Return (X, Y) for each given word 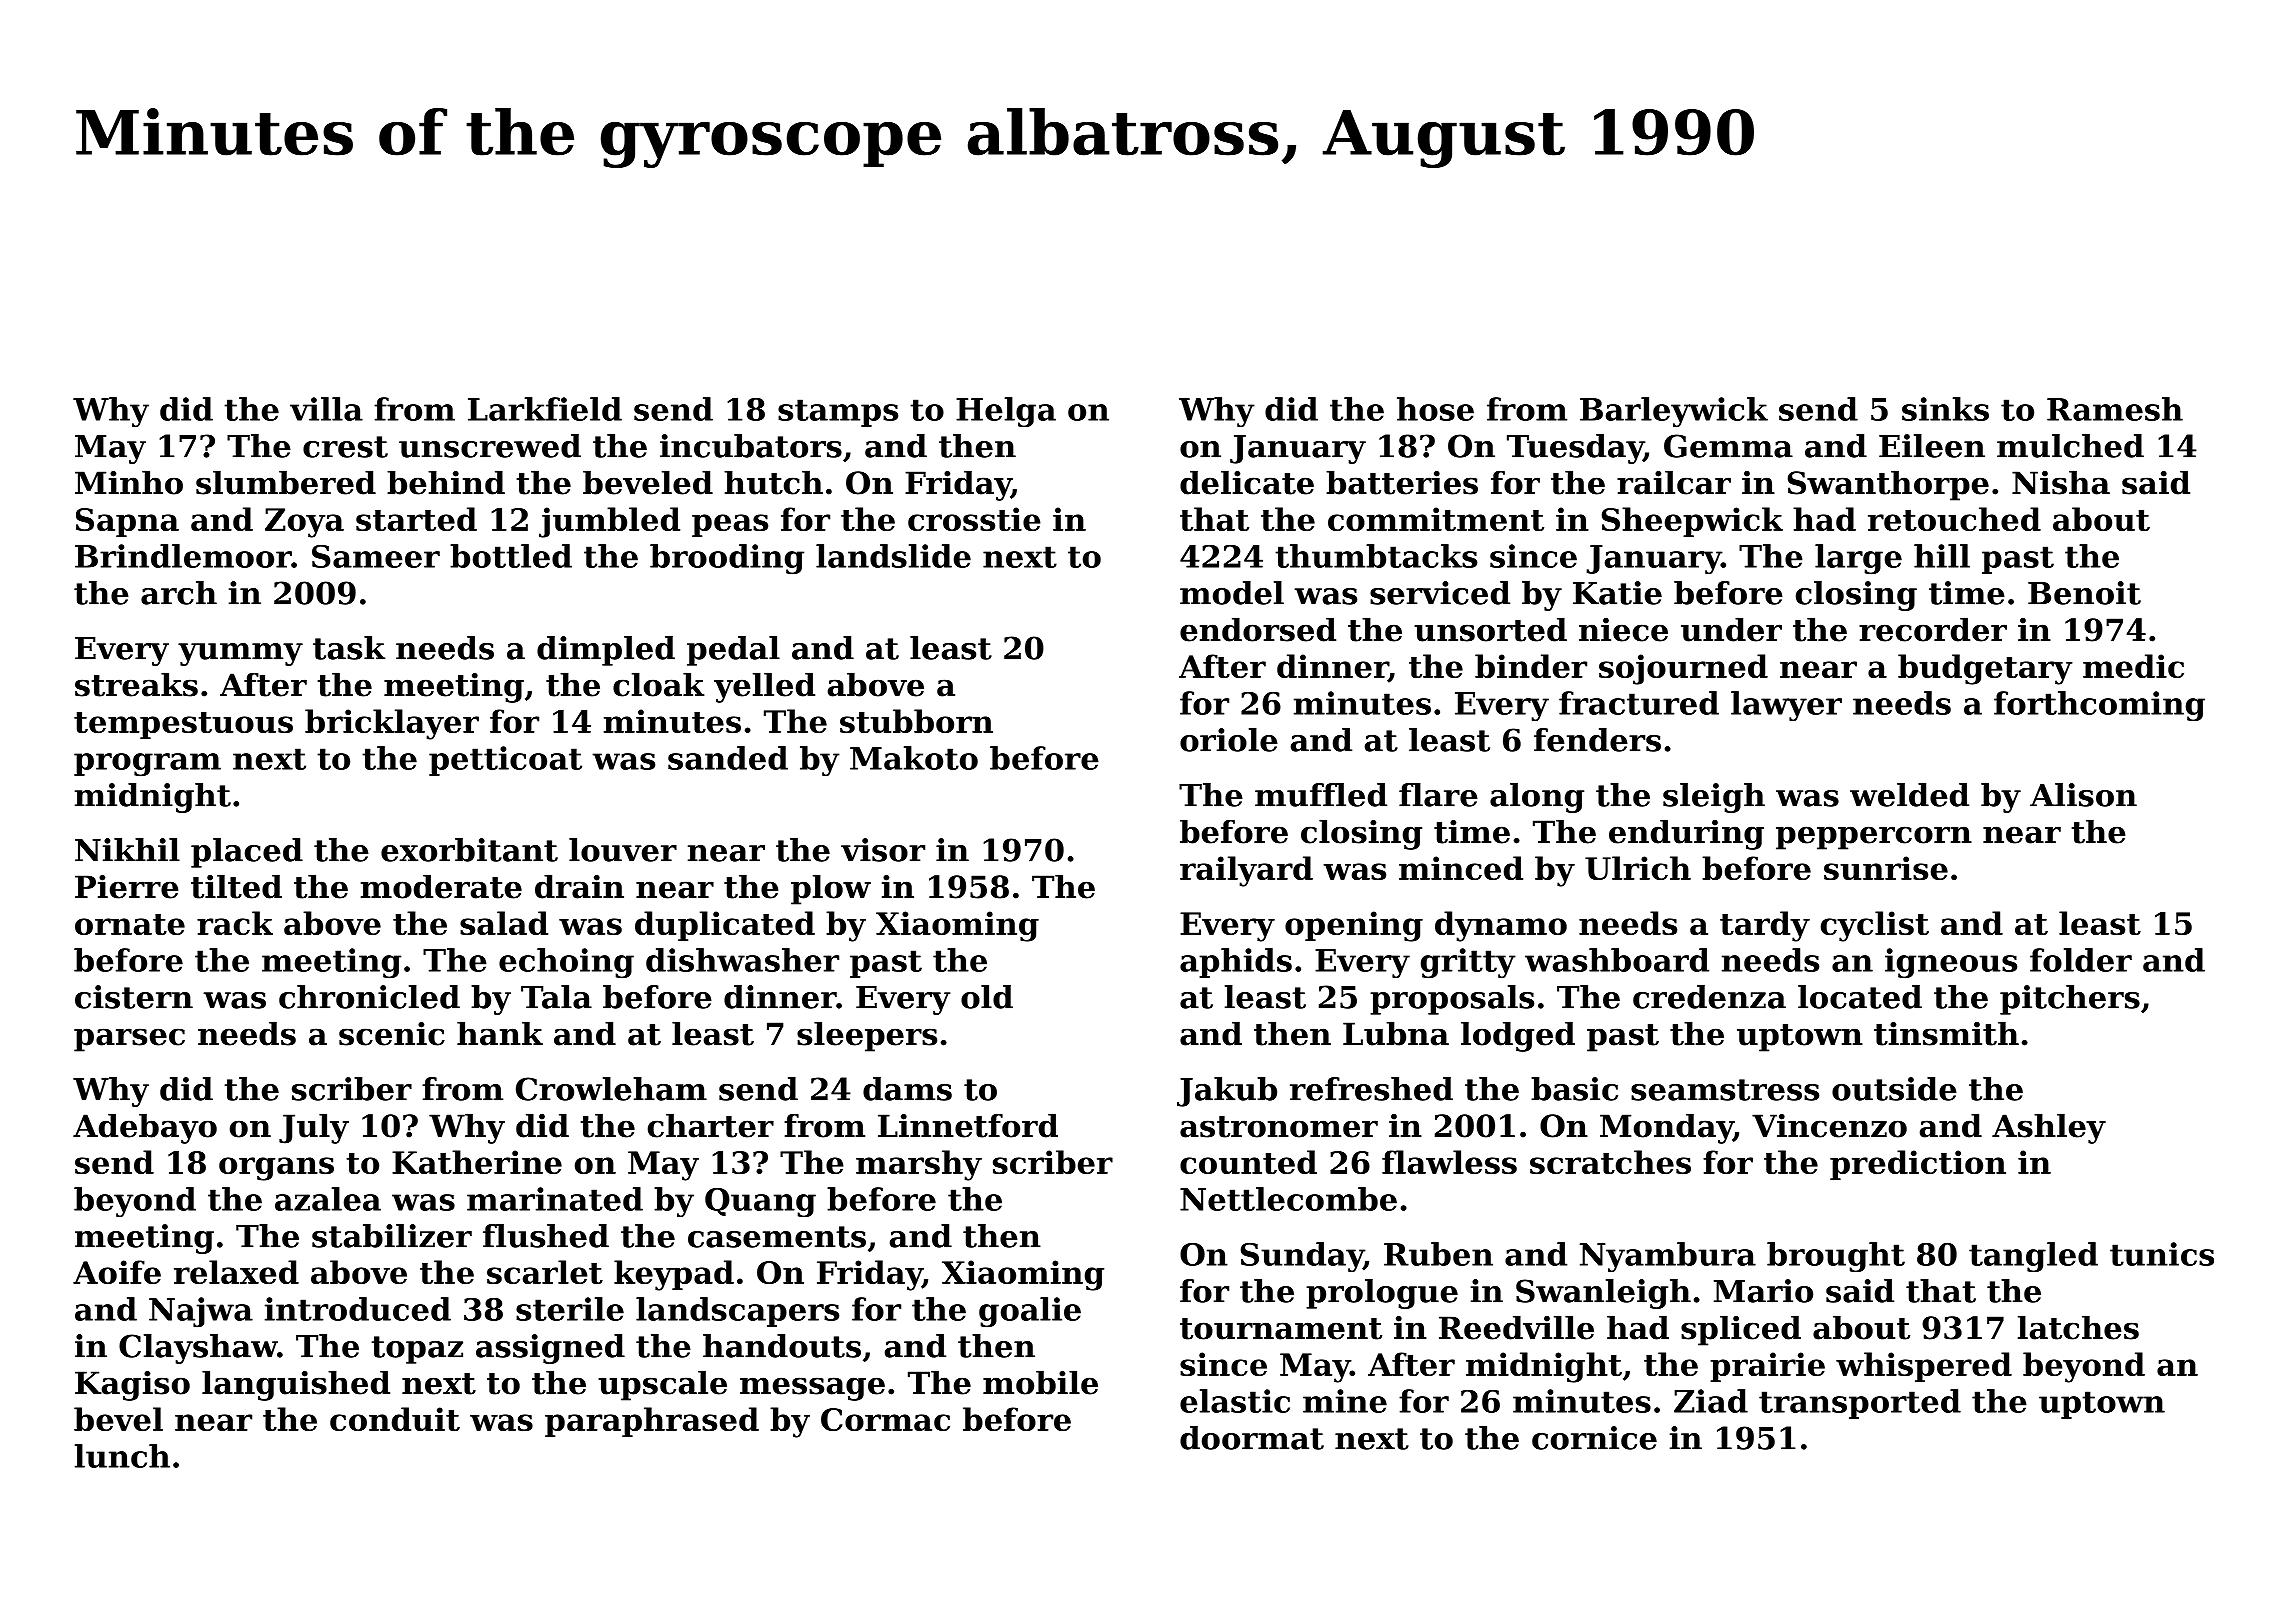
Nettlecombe (1288, 1199)
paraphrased (652, 1422)
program (147, 765)
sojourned (1683, 669)
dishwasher (742, 960)
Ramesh (2115, 409)
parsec (129, 1040)
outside (1894, 1089)
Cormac (885, 1419)
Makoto (914, 758)
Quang (760, 1202)
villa (326, 409)
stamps (838, 413)
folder (2081, 960)
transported (1860, 1404)
